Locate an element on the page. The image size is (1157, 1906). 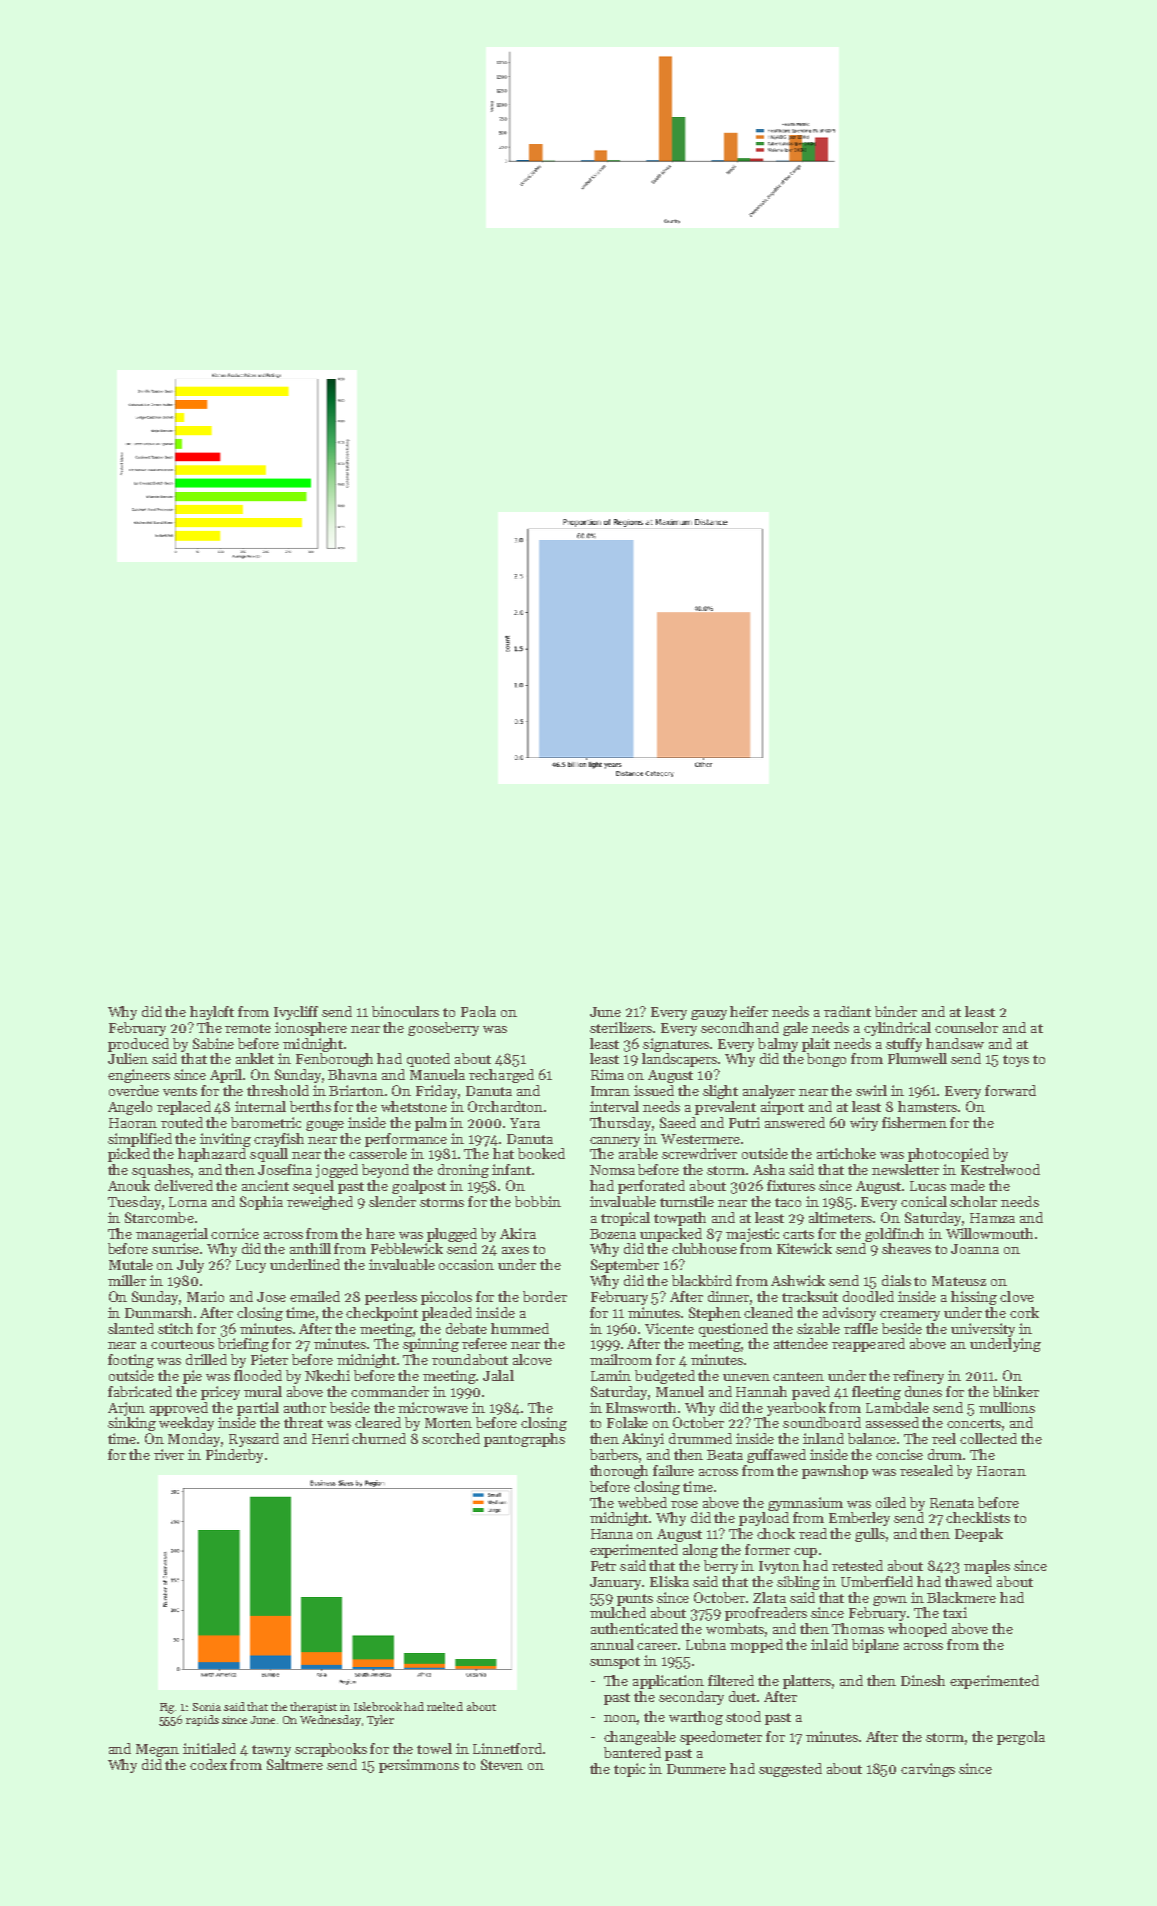
internal is located at coordinates (260, 1106).
